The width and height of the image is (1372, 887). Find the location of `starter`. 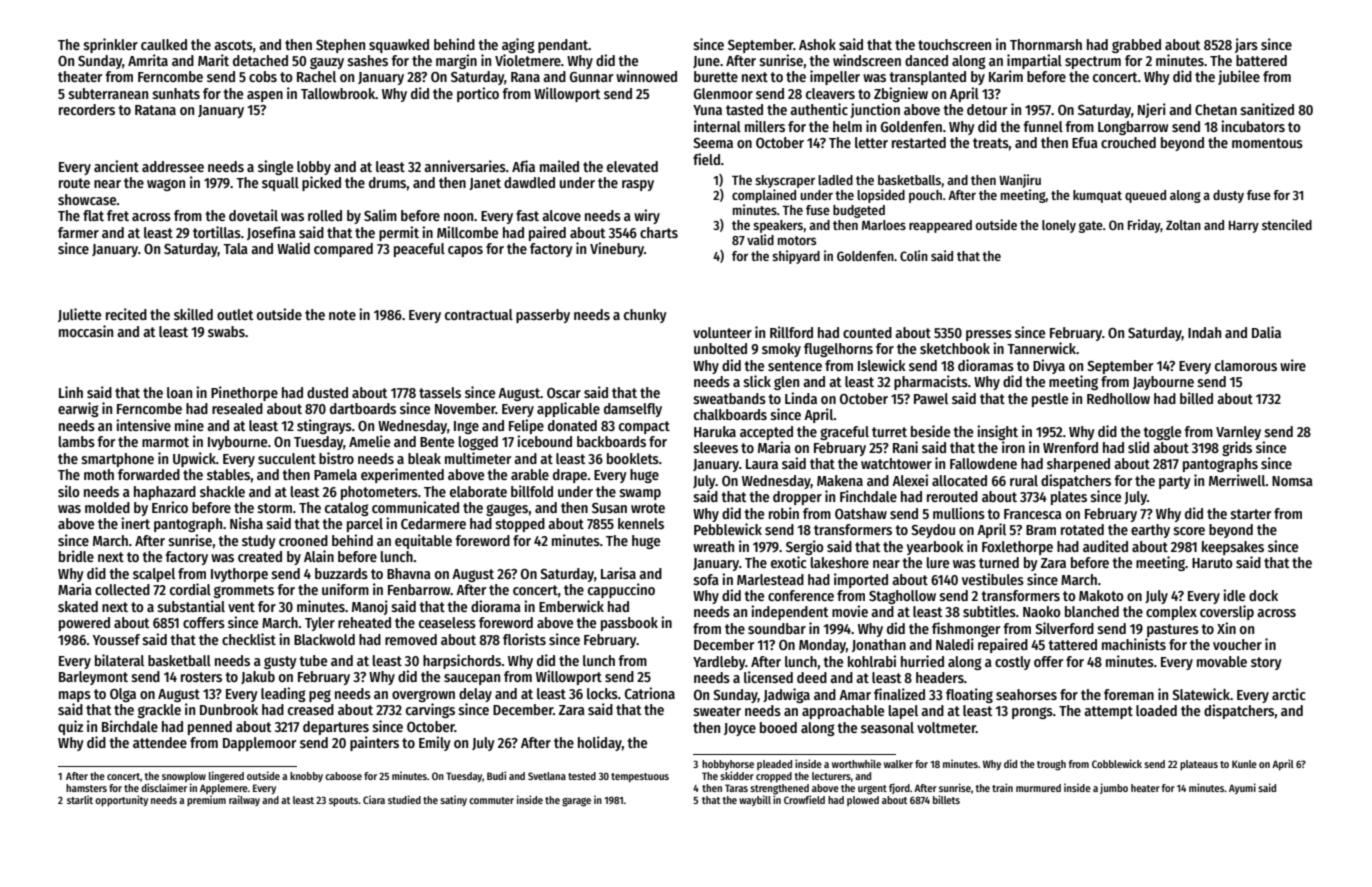

starter is located at coordinates (1251, 514).
